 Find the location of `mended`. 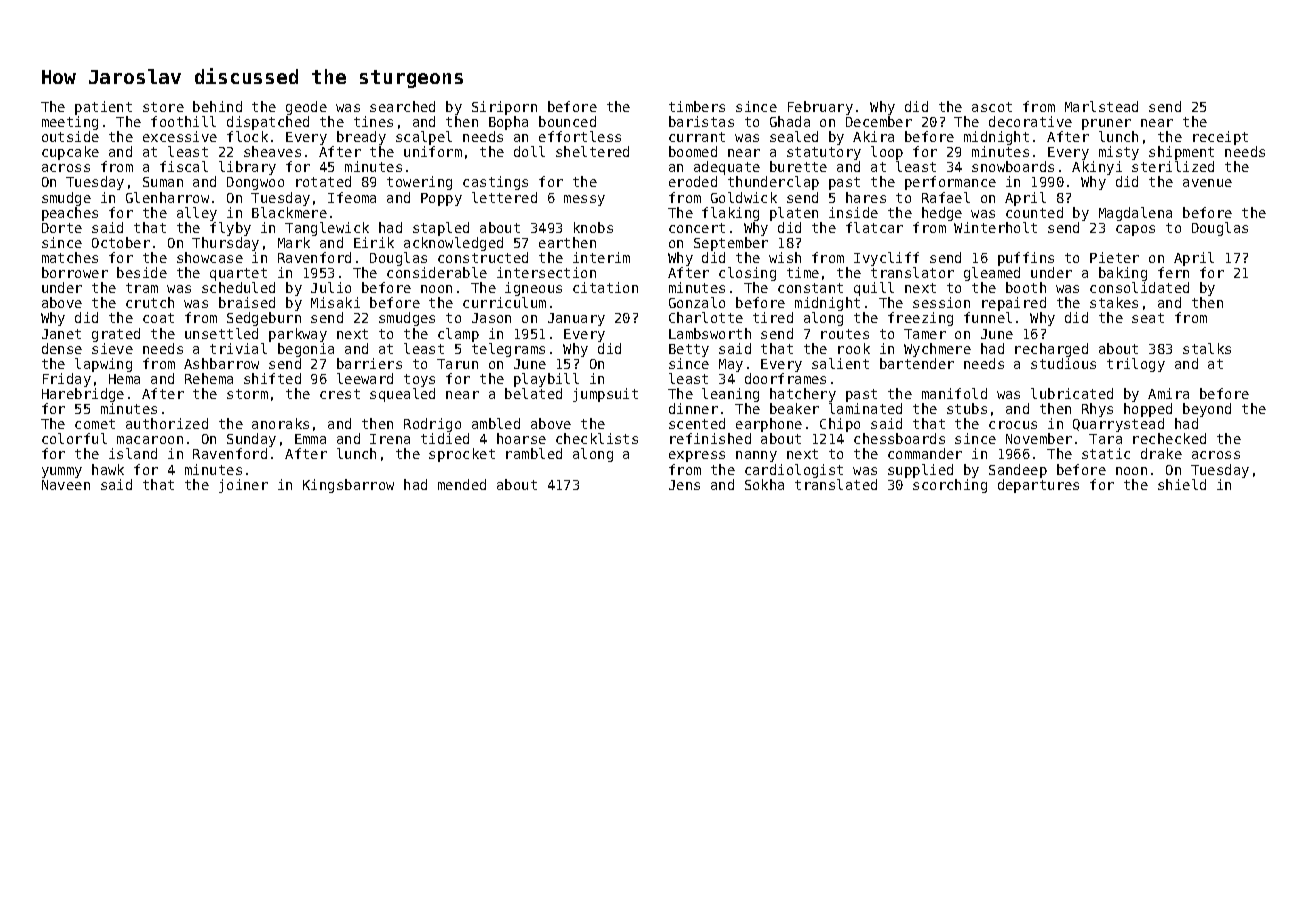

mended is located at coordinates (462, 484).
